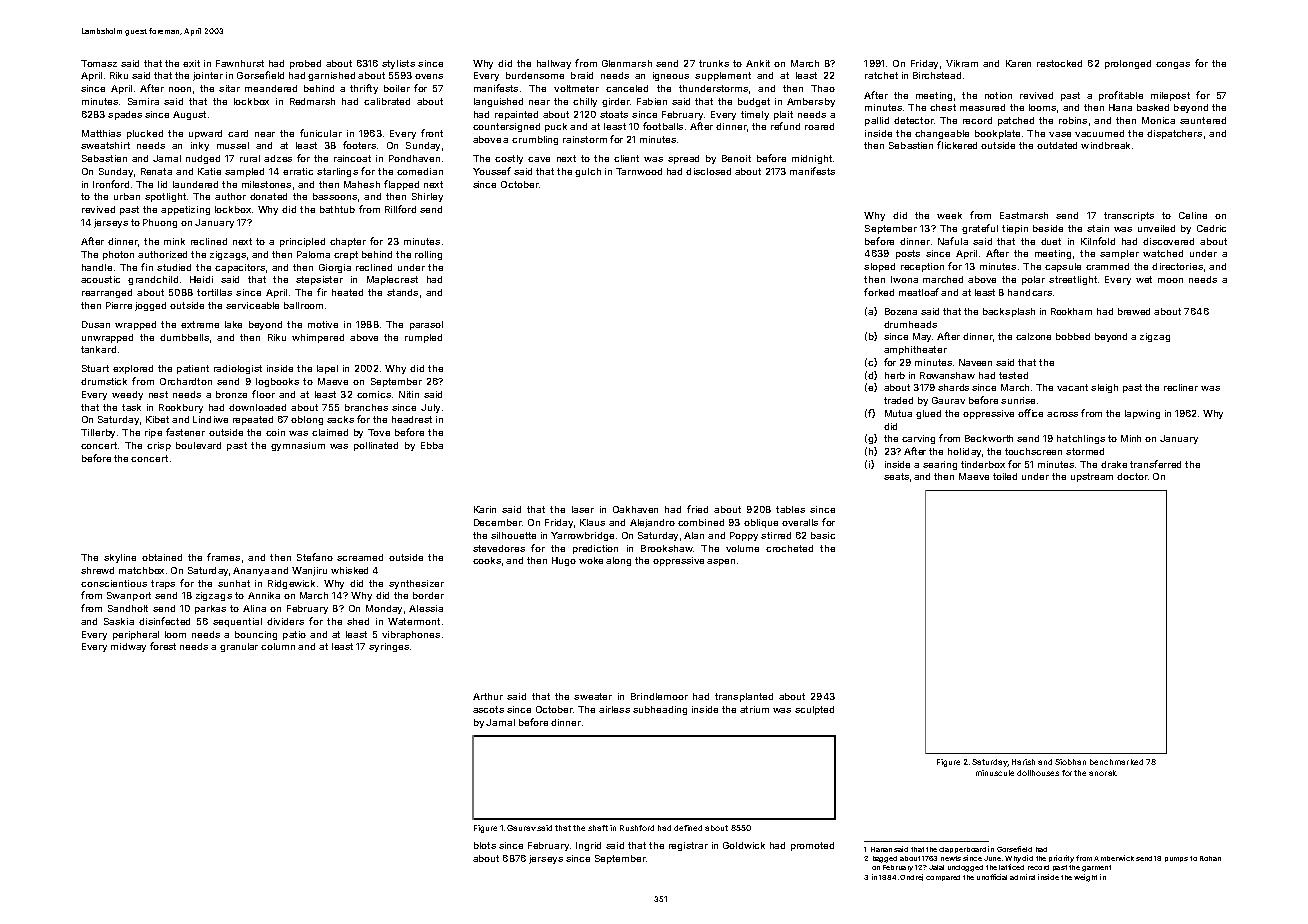  Describe the element at coordinates (488, 709) in the screenshot. I see `ascots` at that location.
